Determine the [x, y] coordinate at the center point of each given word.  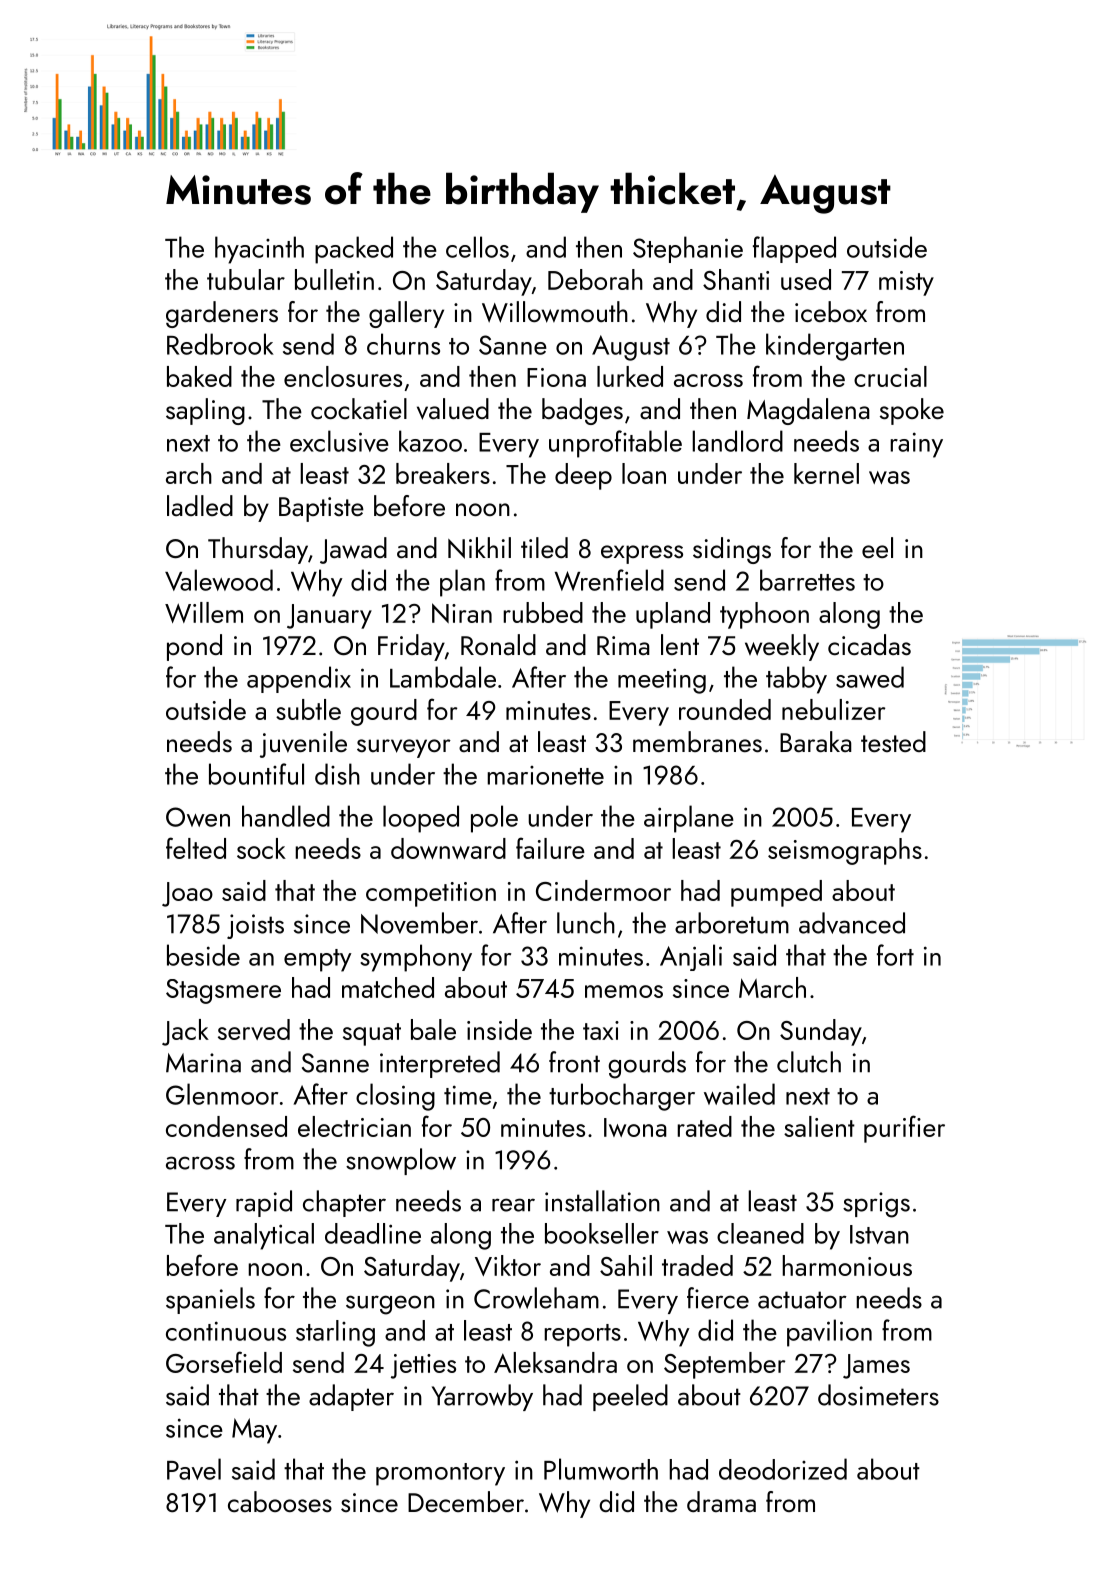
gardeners [222, 314]
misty [906, 283]
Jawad [353, 550]
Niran [462, 613]
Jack [185, 1032]
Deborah [595, 279]
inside [499, 1029]
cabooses [280, 1501]
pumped [776, 893]
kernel [826, 473]
